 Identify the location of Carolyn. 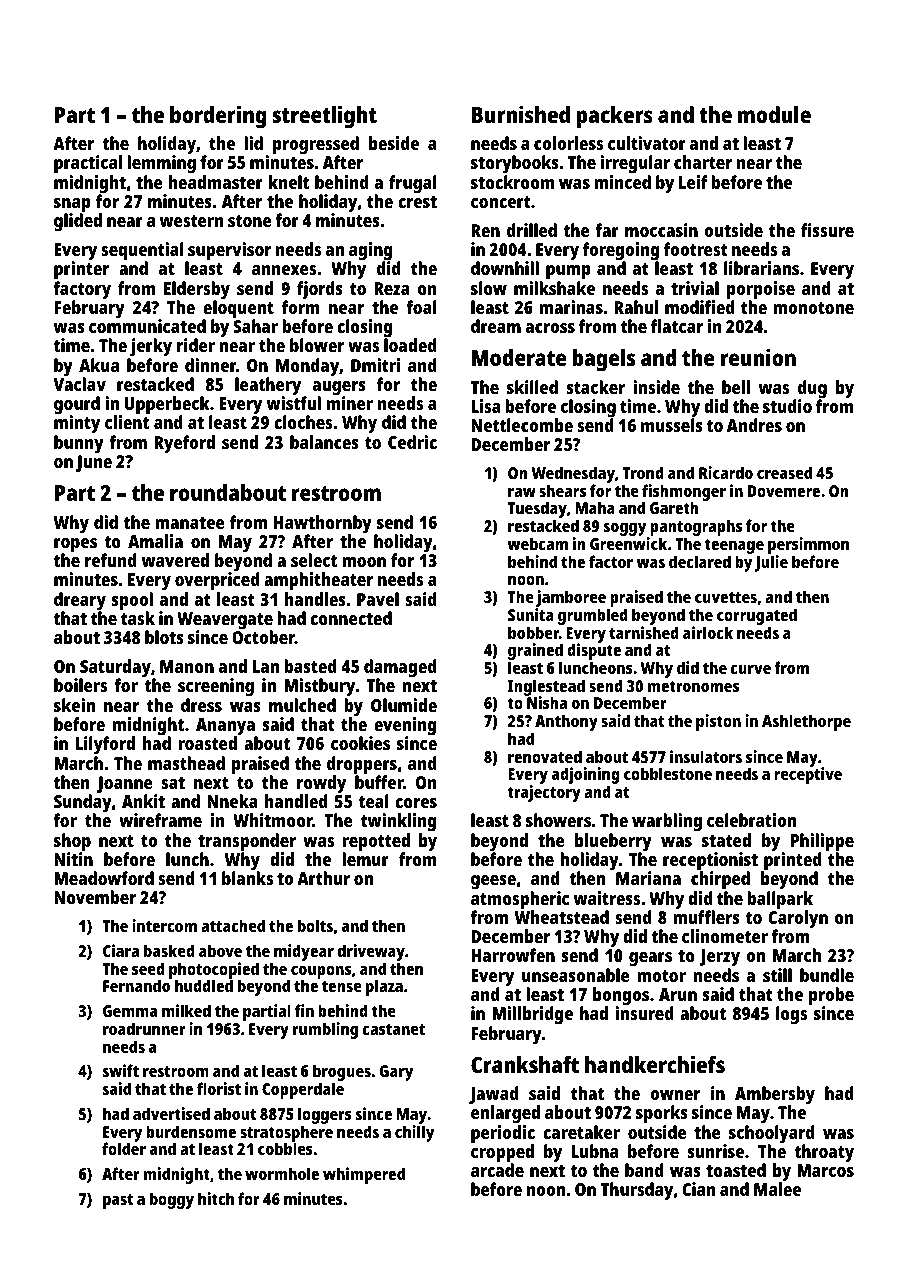
(798, 919).
